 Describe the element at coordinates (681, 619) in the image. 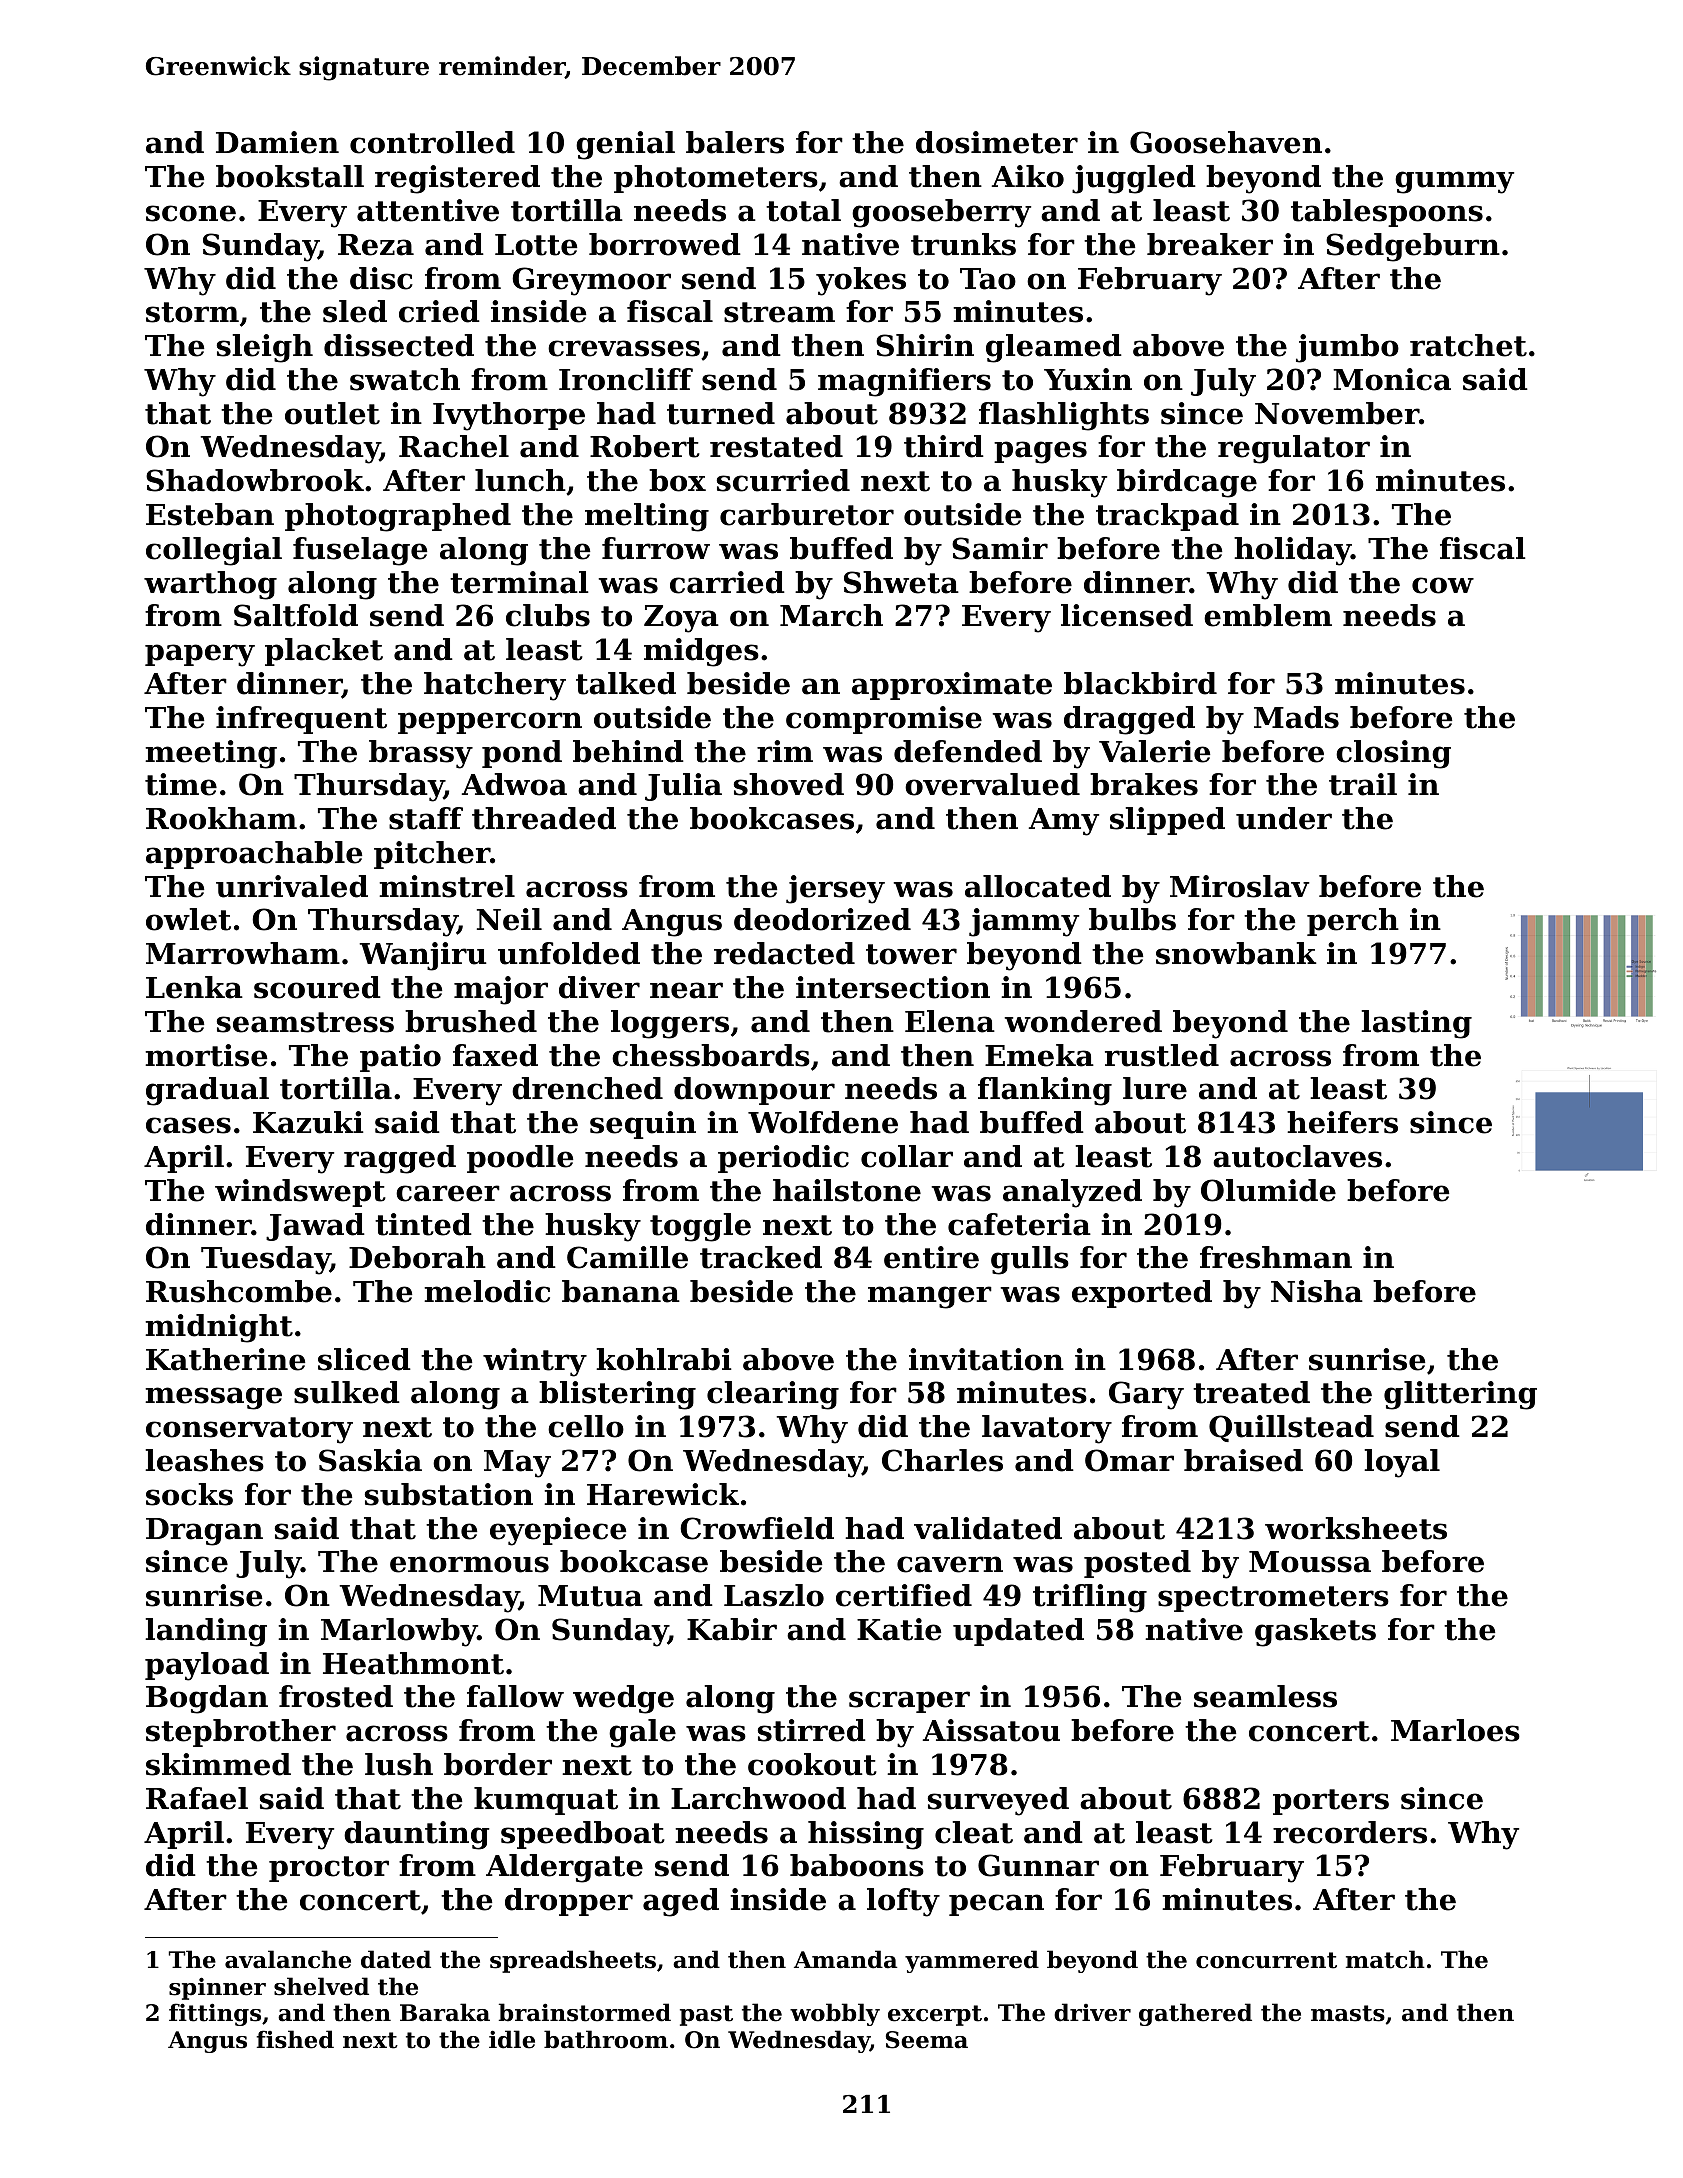

I see `Zoya` at that location.
